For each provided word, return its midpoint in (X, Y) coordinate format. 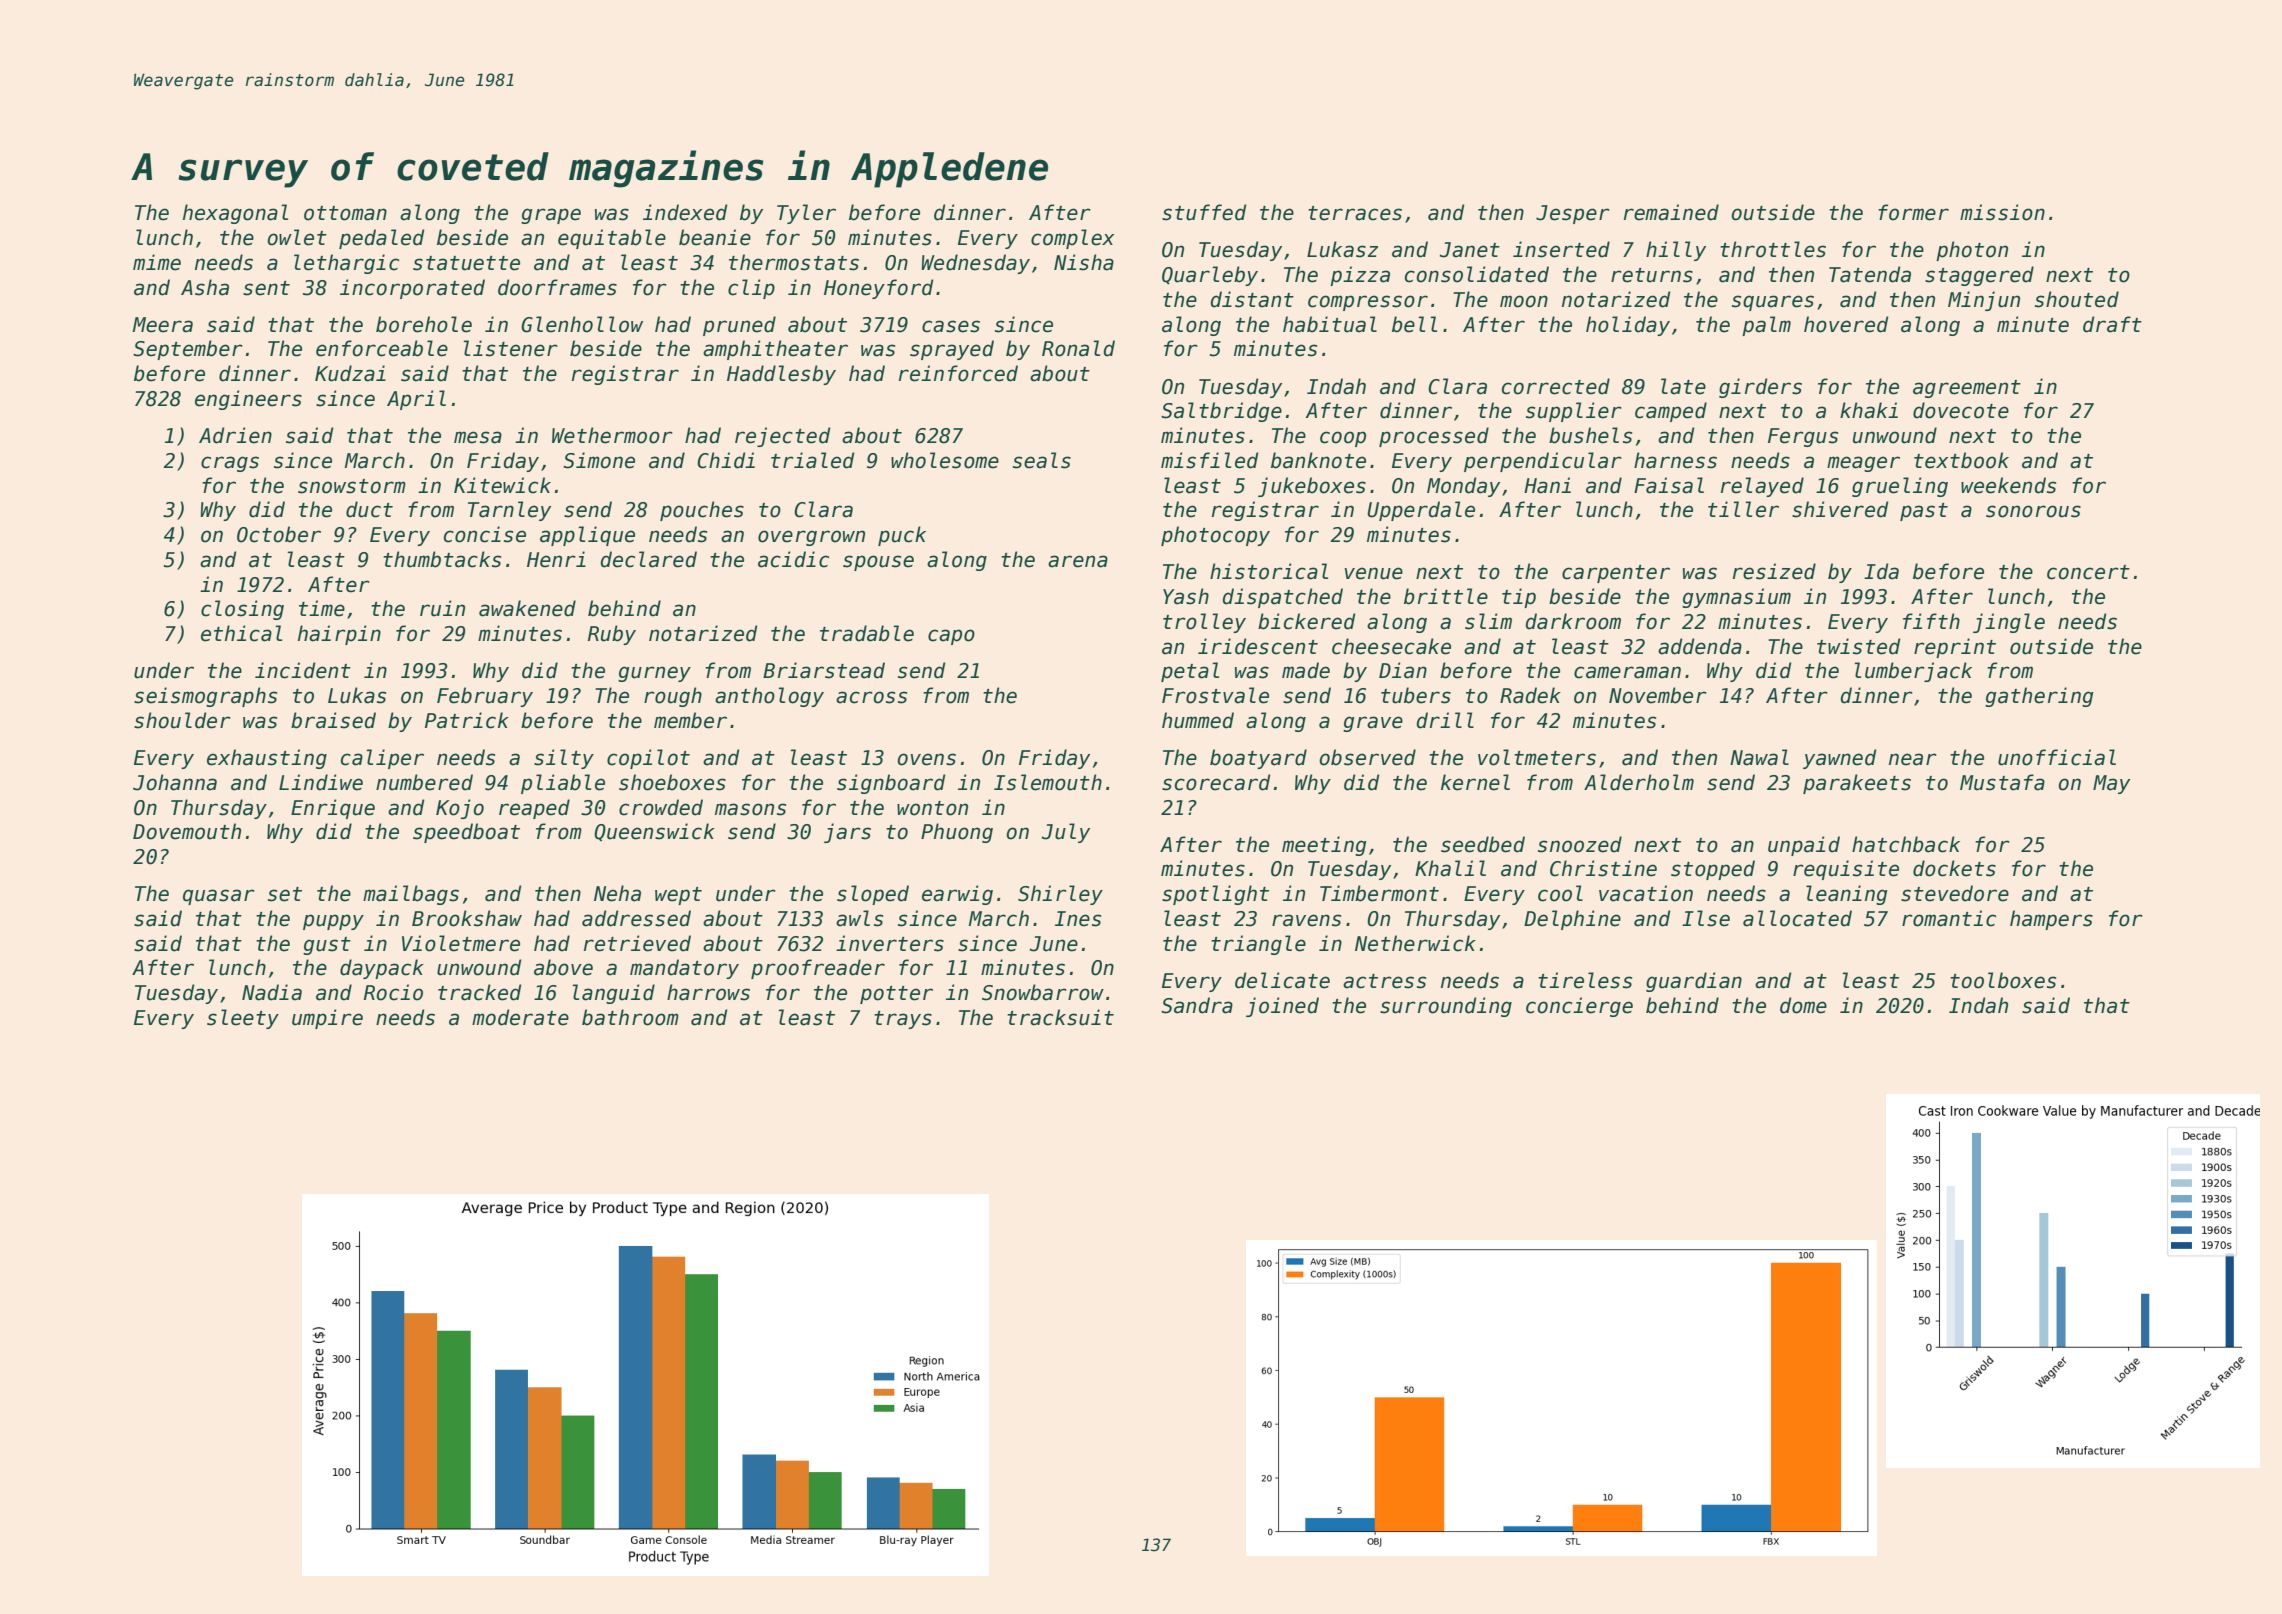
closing (242, 610)
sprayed (952, 350)
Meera (162, 325)
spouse (878, 563)
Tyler (806, 214)
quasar (219, 897)
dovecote (1961, 410)
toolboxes (2003, 980)
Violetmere (461, 943)
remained (1671, 212)
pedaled (381, 239)
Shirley (1060, 895)
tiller (1743, 509)
